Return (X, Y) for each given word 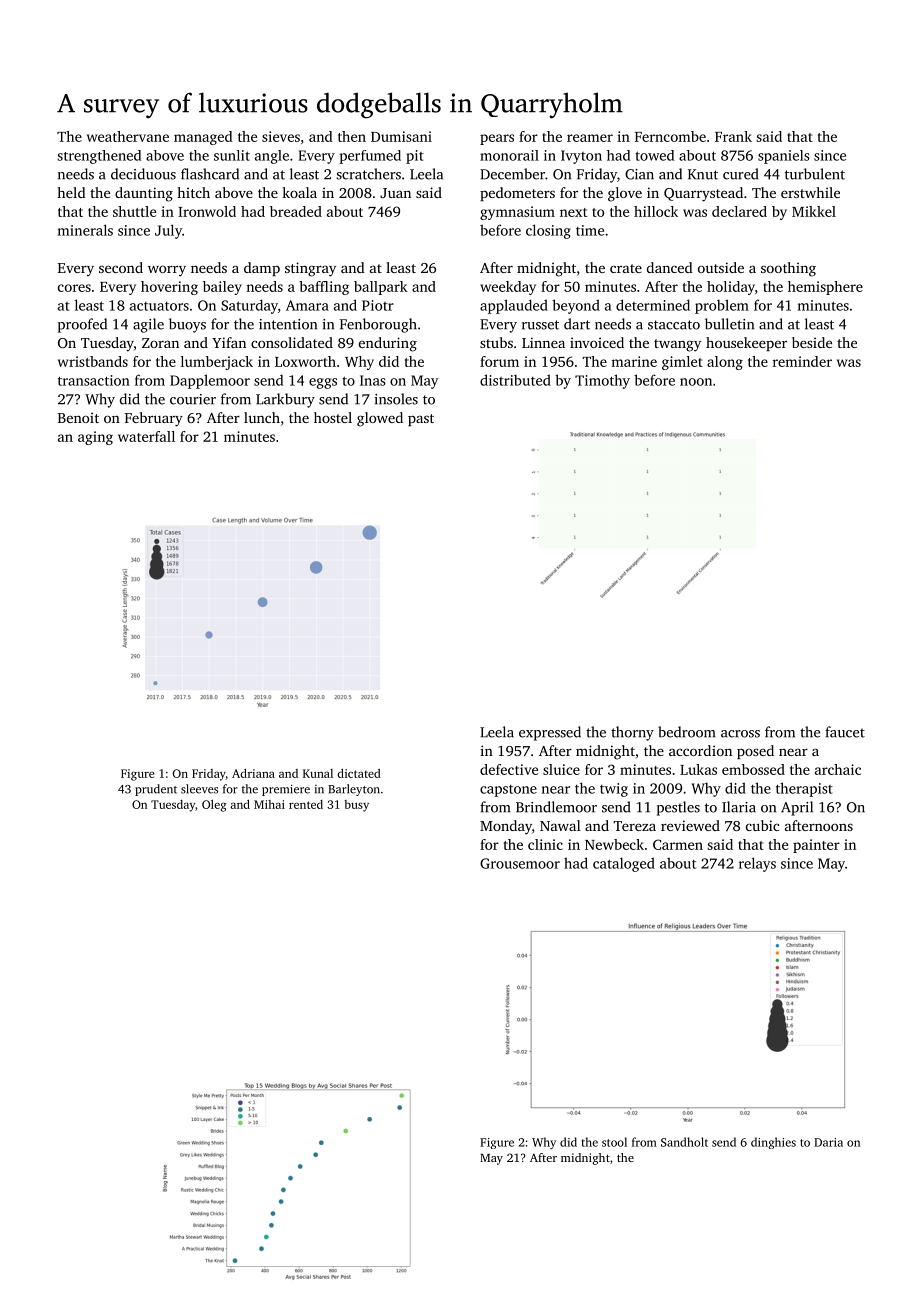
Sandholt (684, 1142)
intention (288, 324)
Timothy (602, 381)
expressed (550, 733)
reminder (802, 361)
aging (95, 438)
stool (614, 1142)
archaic (838, 769)
